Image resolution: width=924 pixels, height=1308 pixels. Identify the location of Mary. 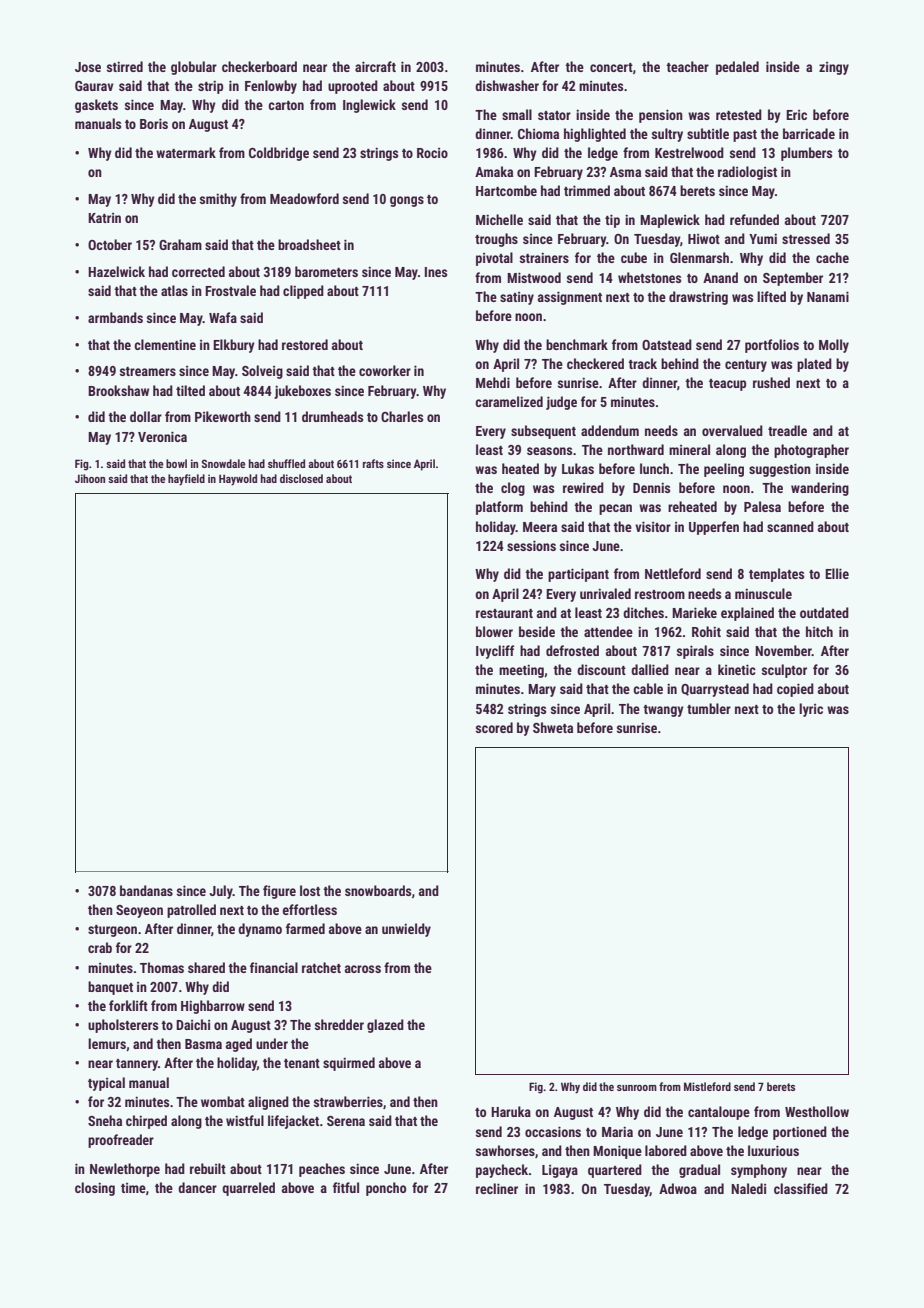
(542, 690).
